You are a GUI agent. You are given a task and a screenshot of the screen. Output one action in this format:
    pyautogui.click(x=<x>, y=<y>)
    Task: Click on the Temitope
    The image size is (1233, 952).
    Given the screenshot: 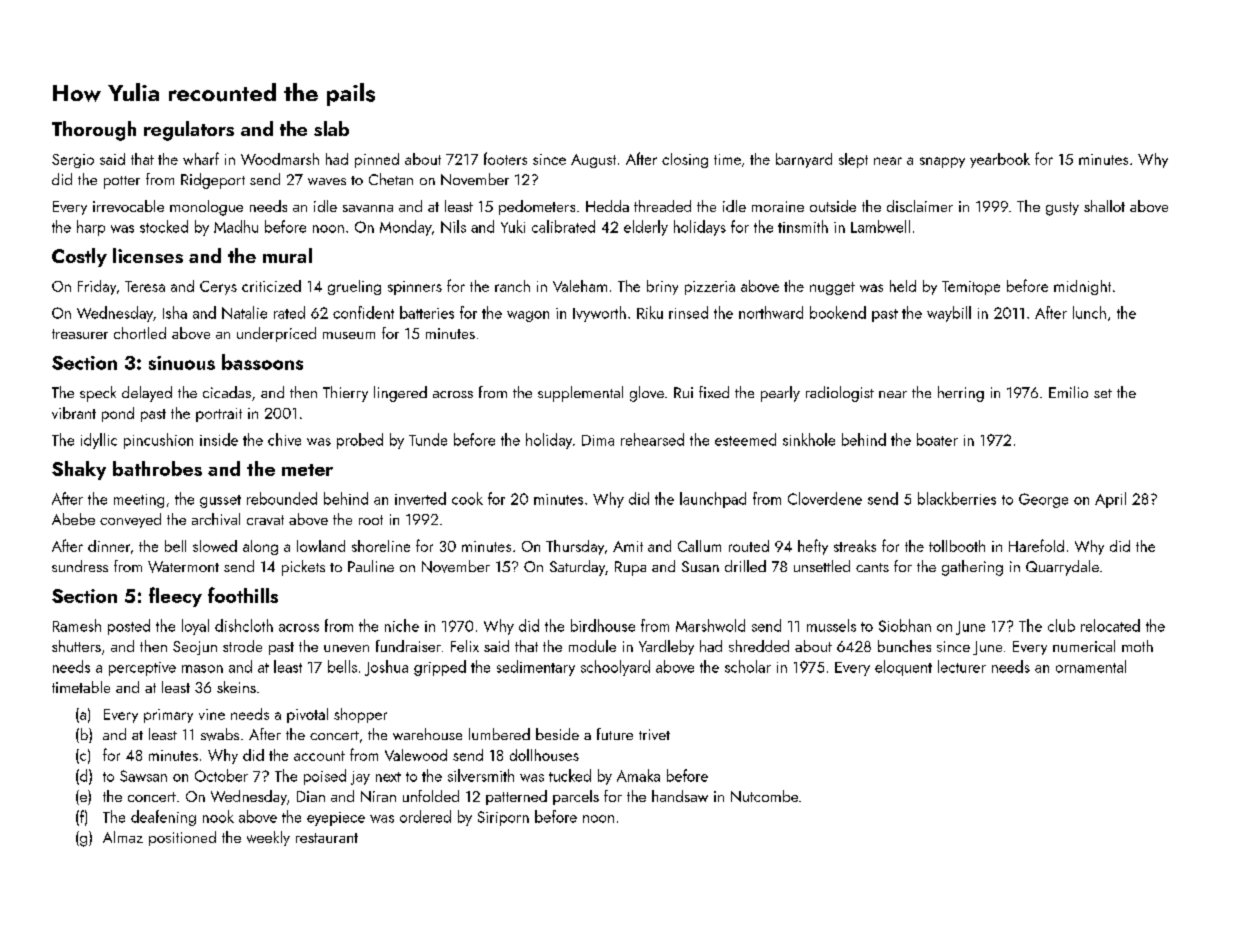 What is the action you would take?
    pyautogui.click(x=971, y=288)
